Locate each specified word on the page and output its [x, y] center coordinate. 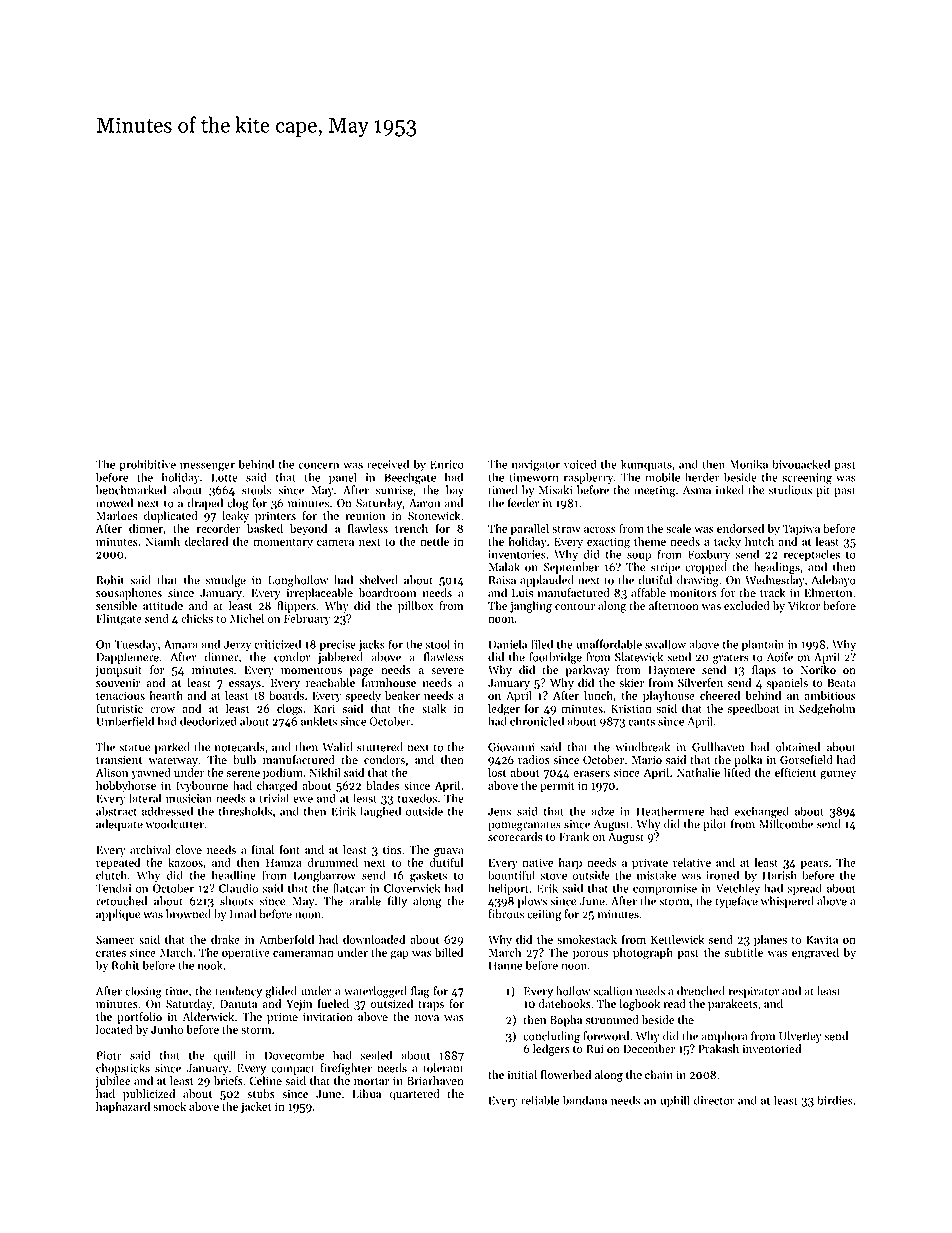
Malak [504, 567]
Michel [247, 618]
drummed [332, 862]
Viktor [804, 606]
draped [205, 504]
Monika [749, 464]
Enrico [447, 464]
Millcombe [786, 824]
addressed [167, 811]
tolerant [443, 1068]
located [114, 1029]
